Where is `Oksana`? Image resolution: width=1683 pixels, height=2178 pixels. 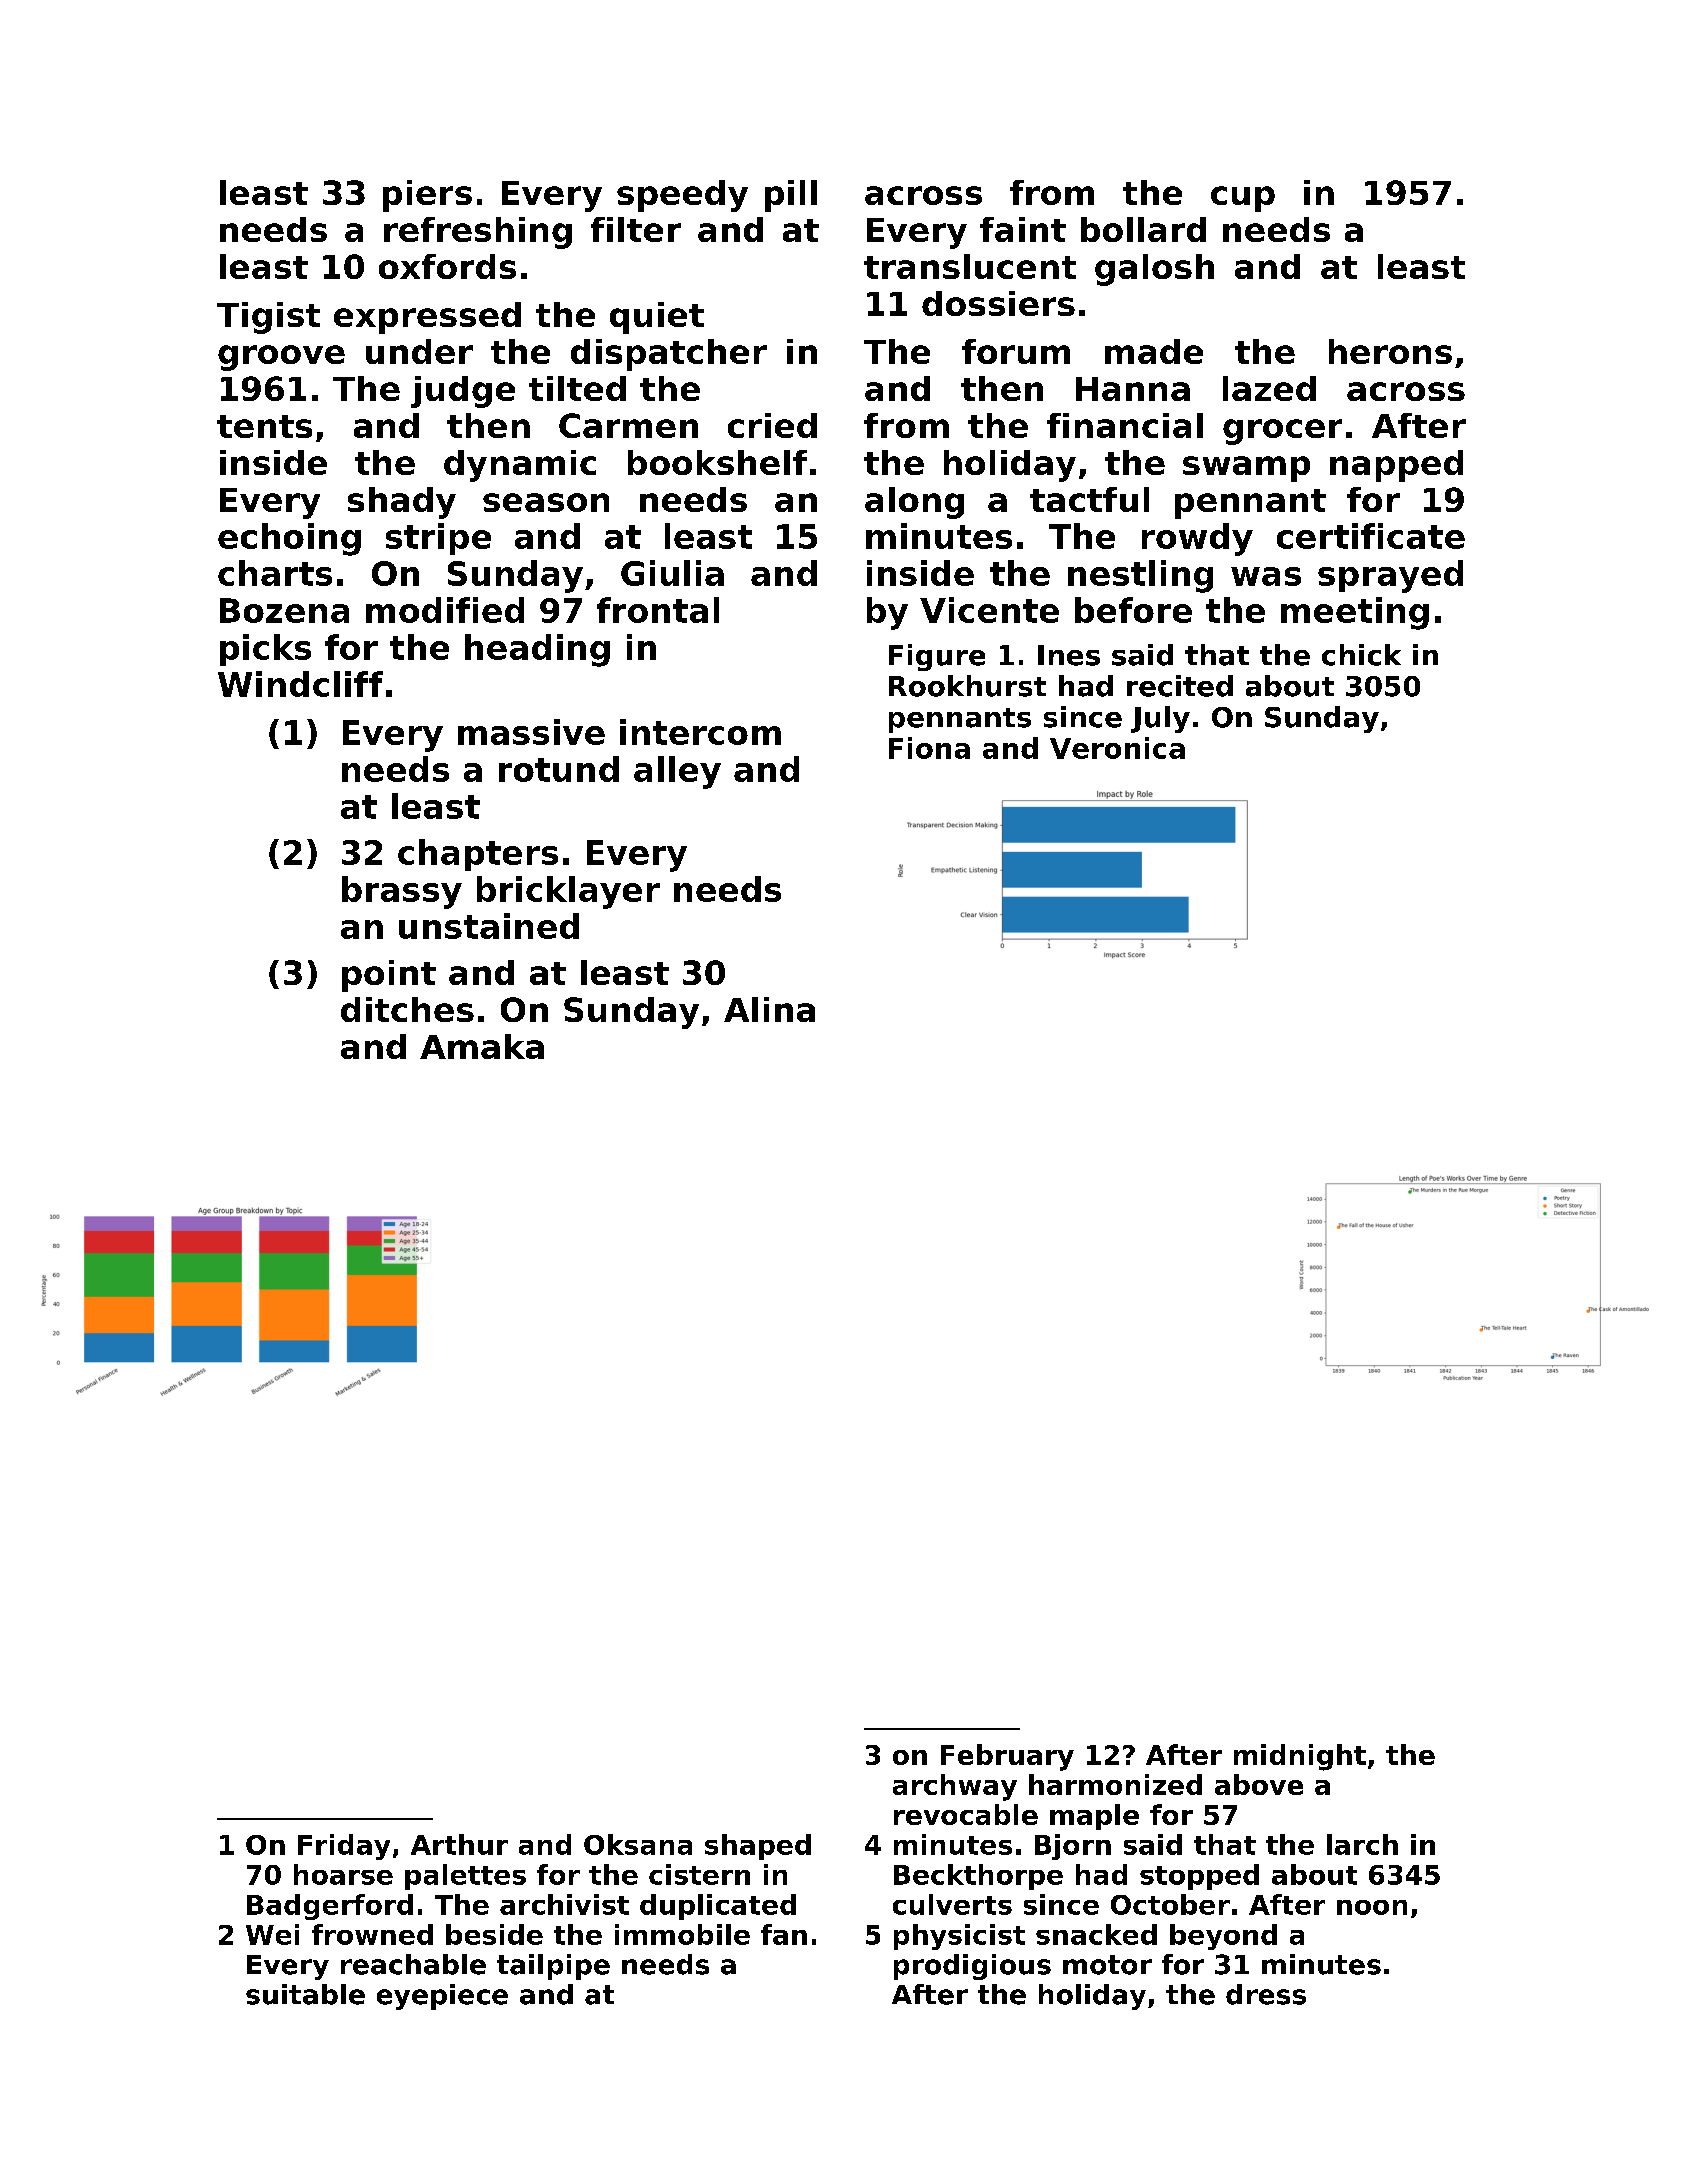 Oksana is located at coordinates (638, 1844).
